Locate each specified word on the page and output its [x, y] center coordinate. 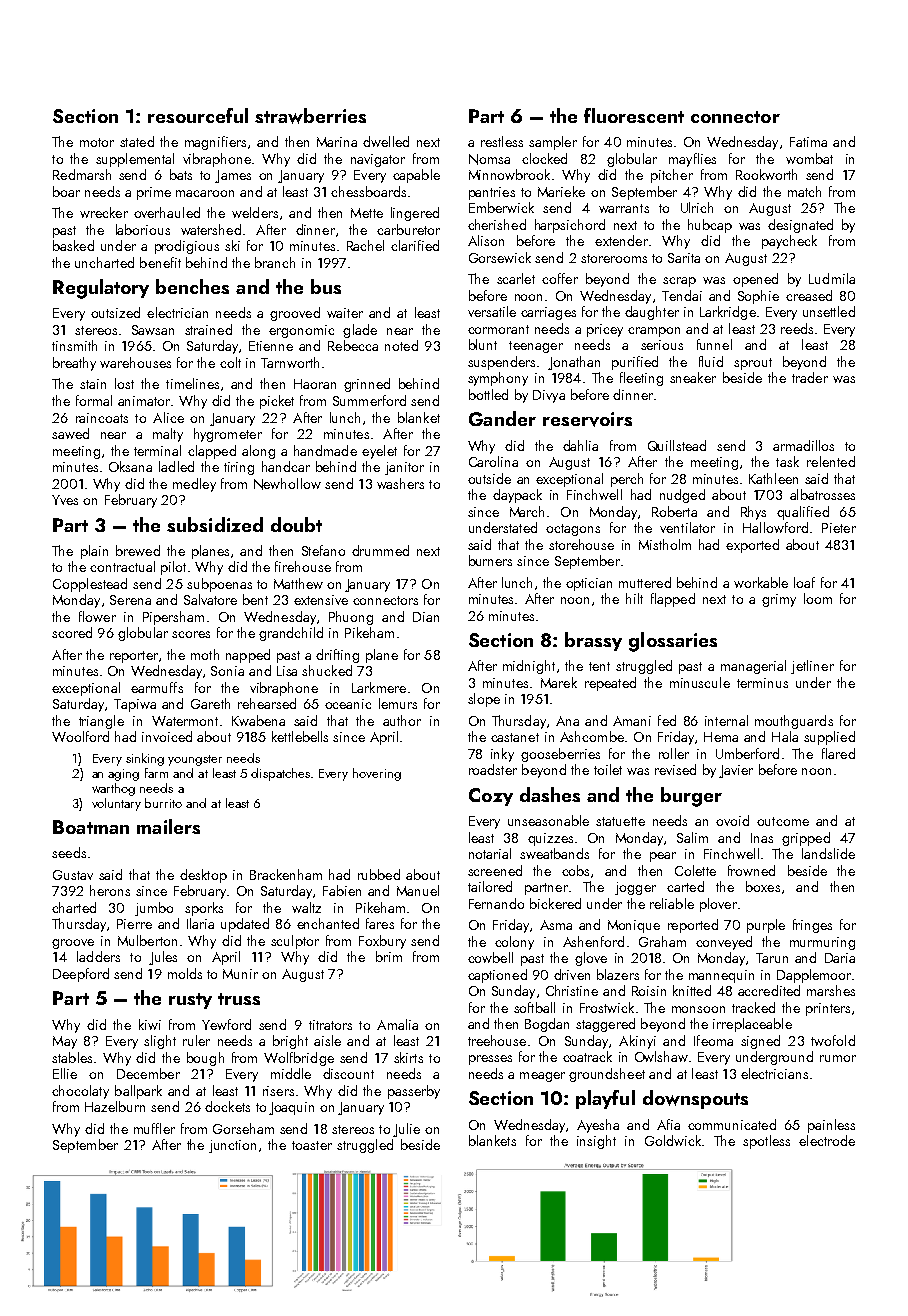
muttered [645, 582]
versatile [492, 311]
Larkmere [379, 687]
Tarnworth [290, 362]
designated [800, 226]
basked [73, 245]
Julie [406, 1130]
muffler [154, 1128]
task [787, 461]
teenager [536, 347]
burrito [163, 803]
